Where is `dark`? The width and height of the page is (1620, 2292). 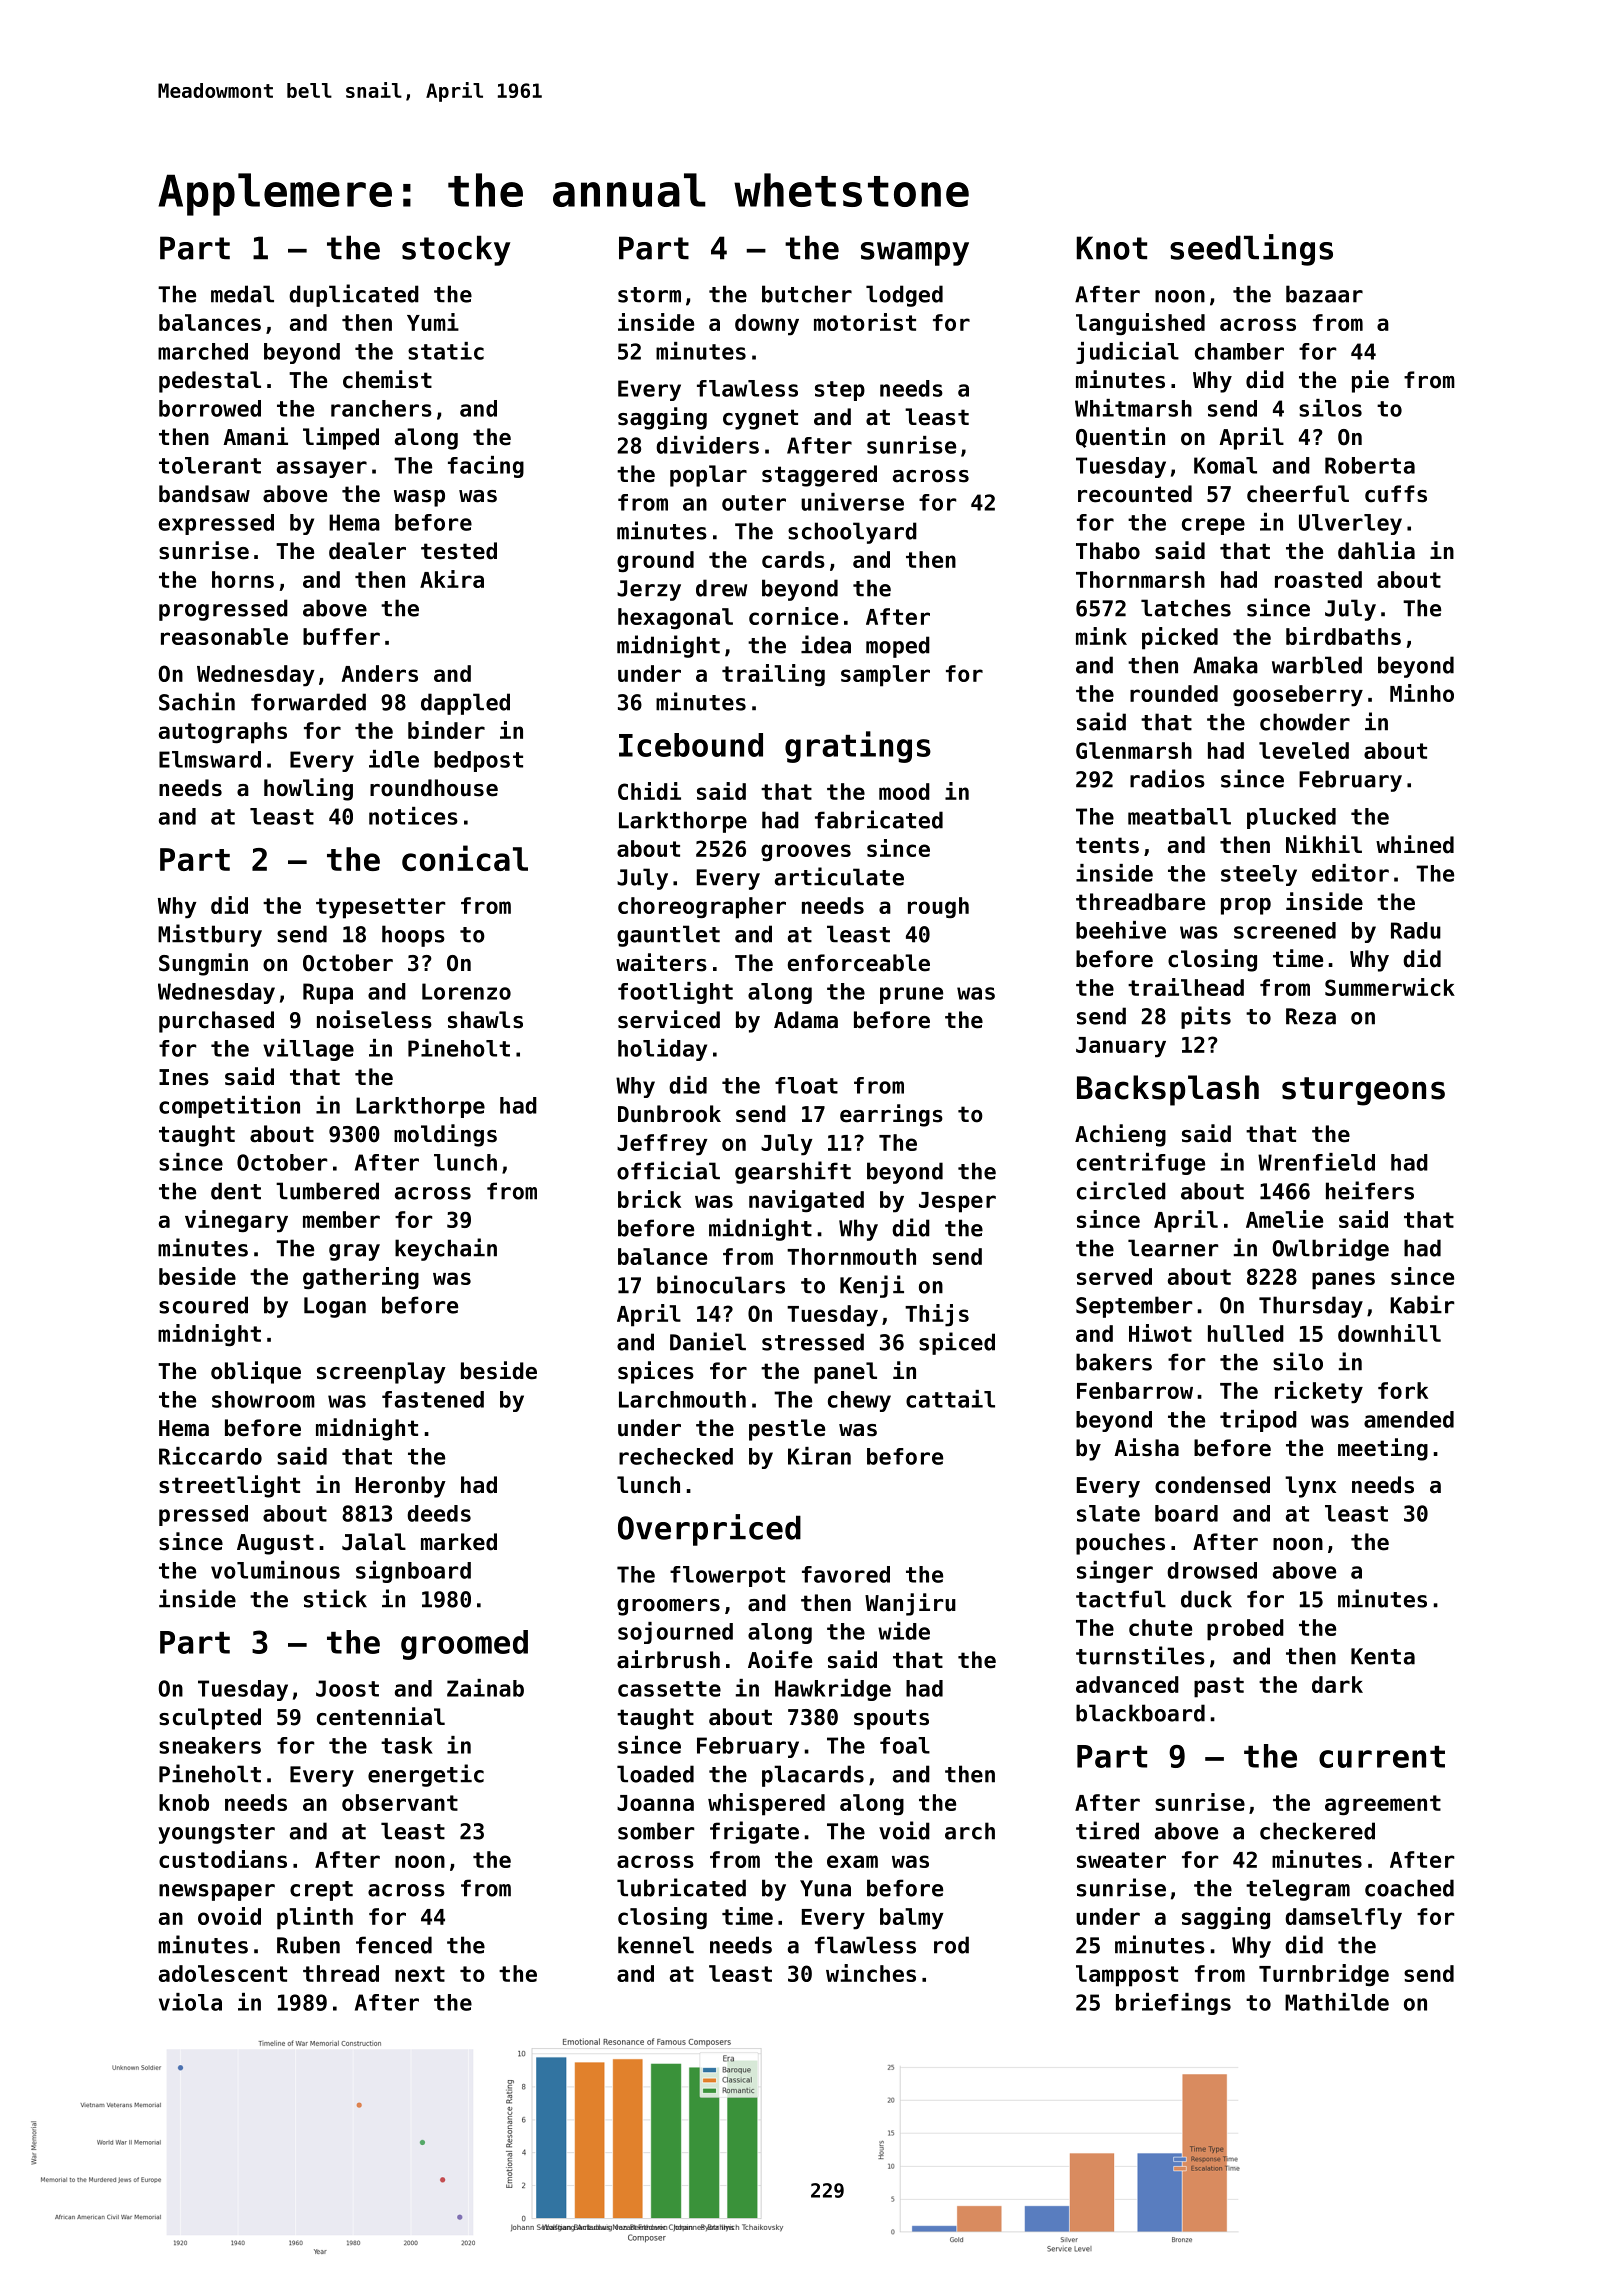
dark is located at coordinates (1337, 1684).
